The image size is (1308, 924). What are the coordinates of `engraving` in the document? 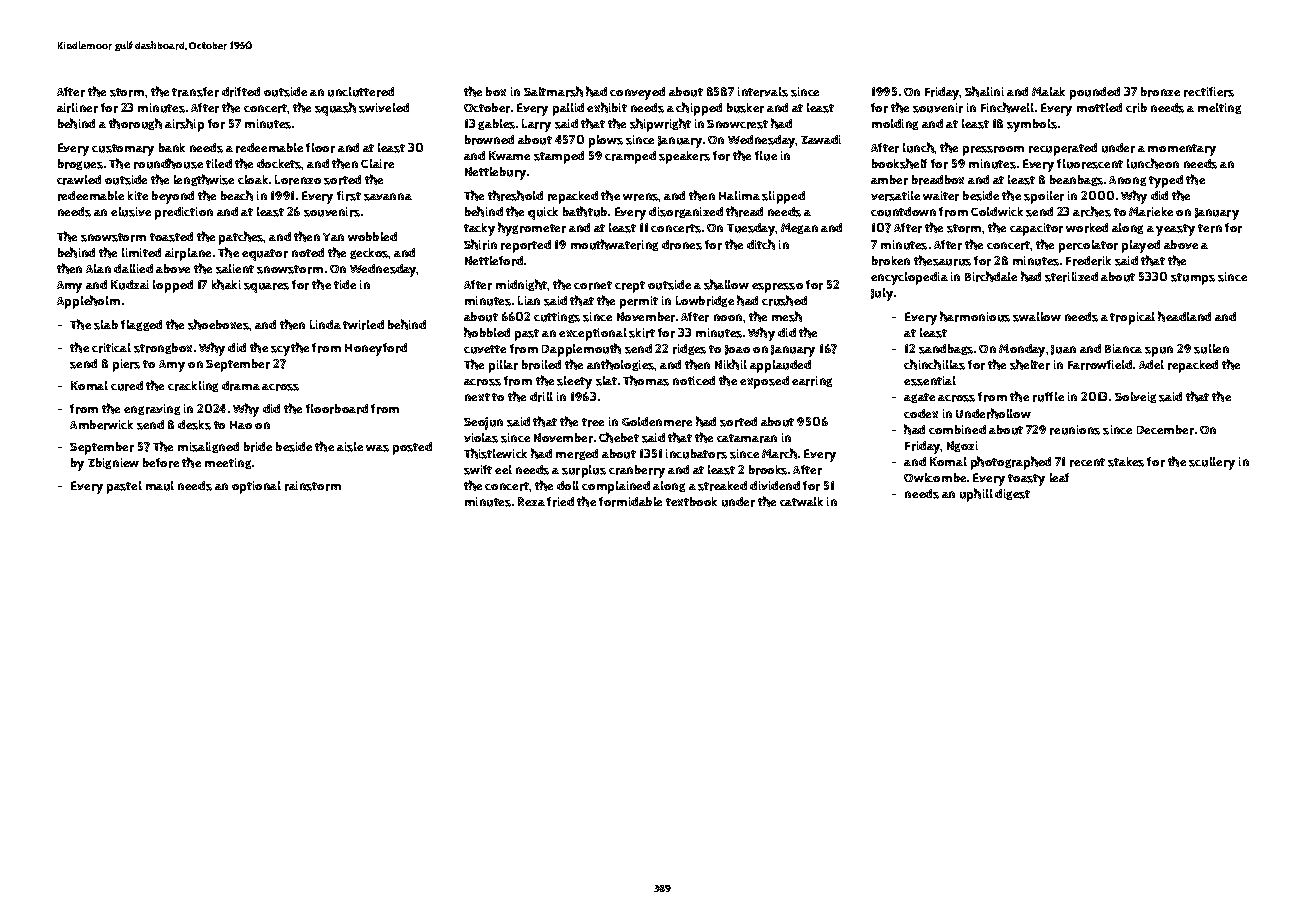 It's located at (152, 409).
